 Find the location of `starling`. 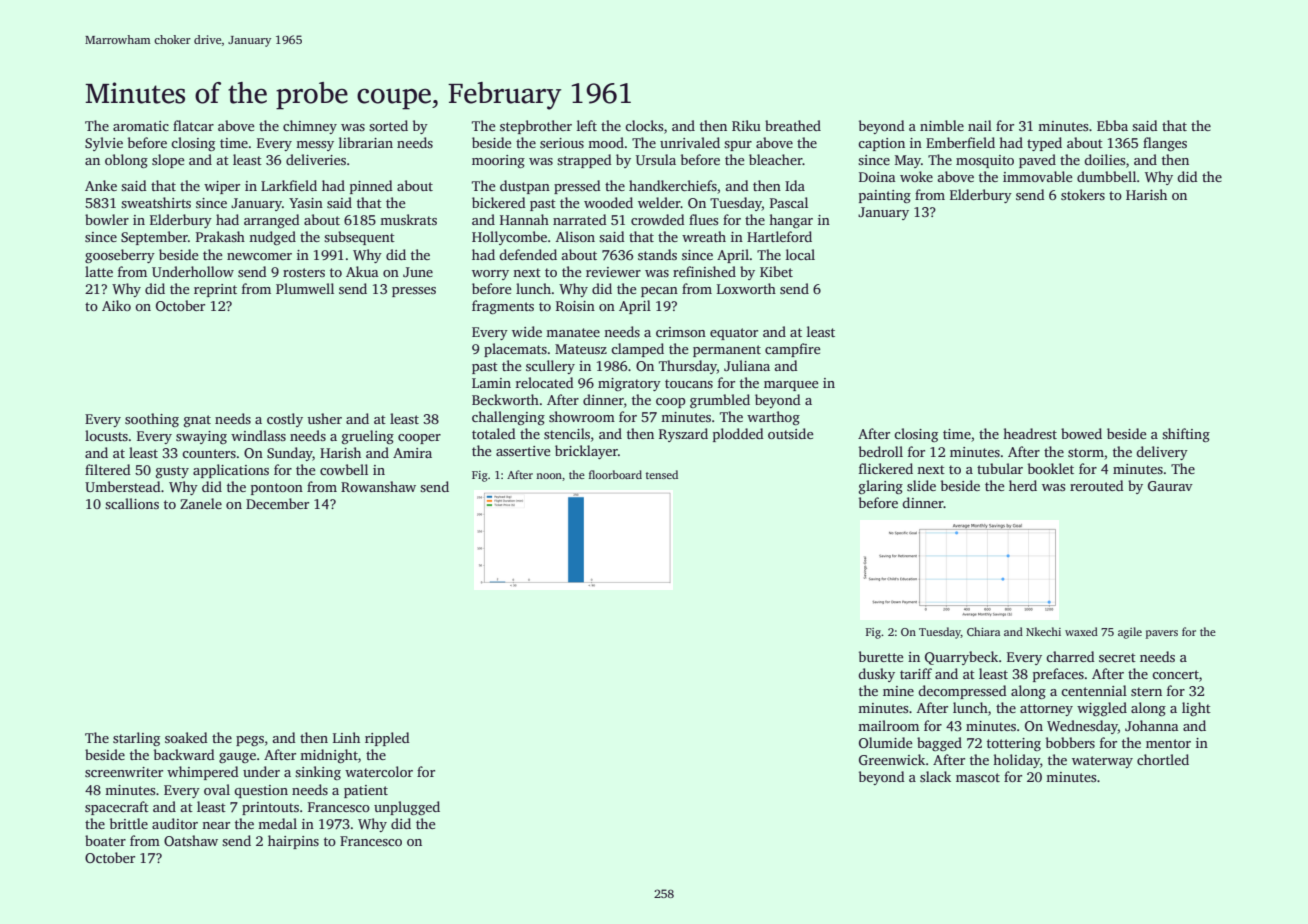

starling is located at coordinates (136, 739).
